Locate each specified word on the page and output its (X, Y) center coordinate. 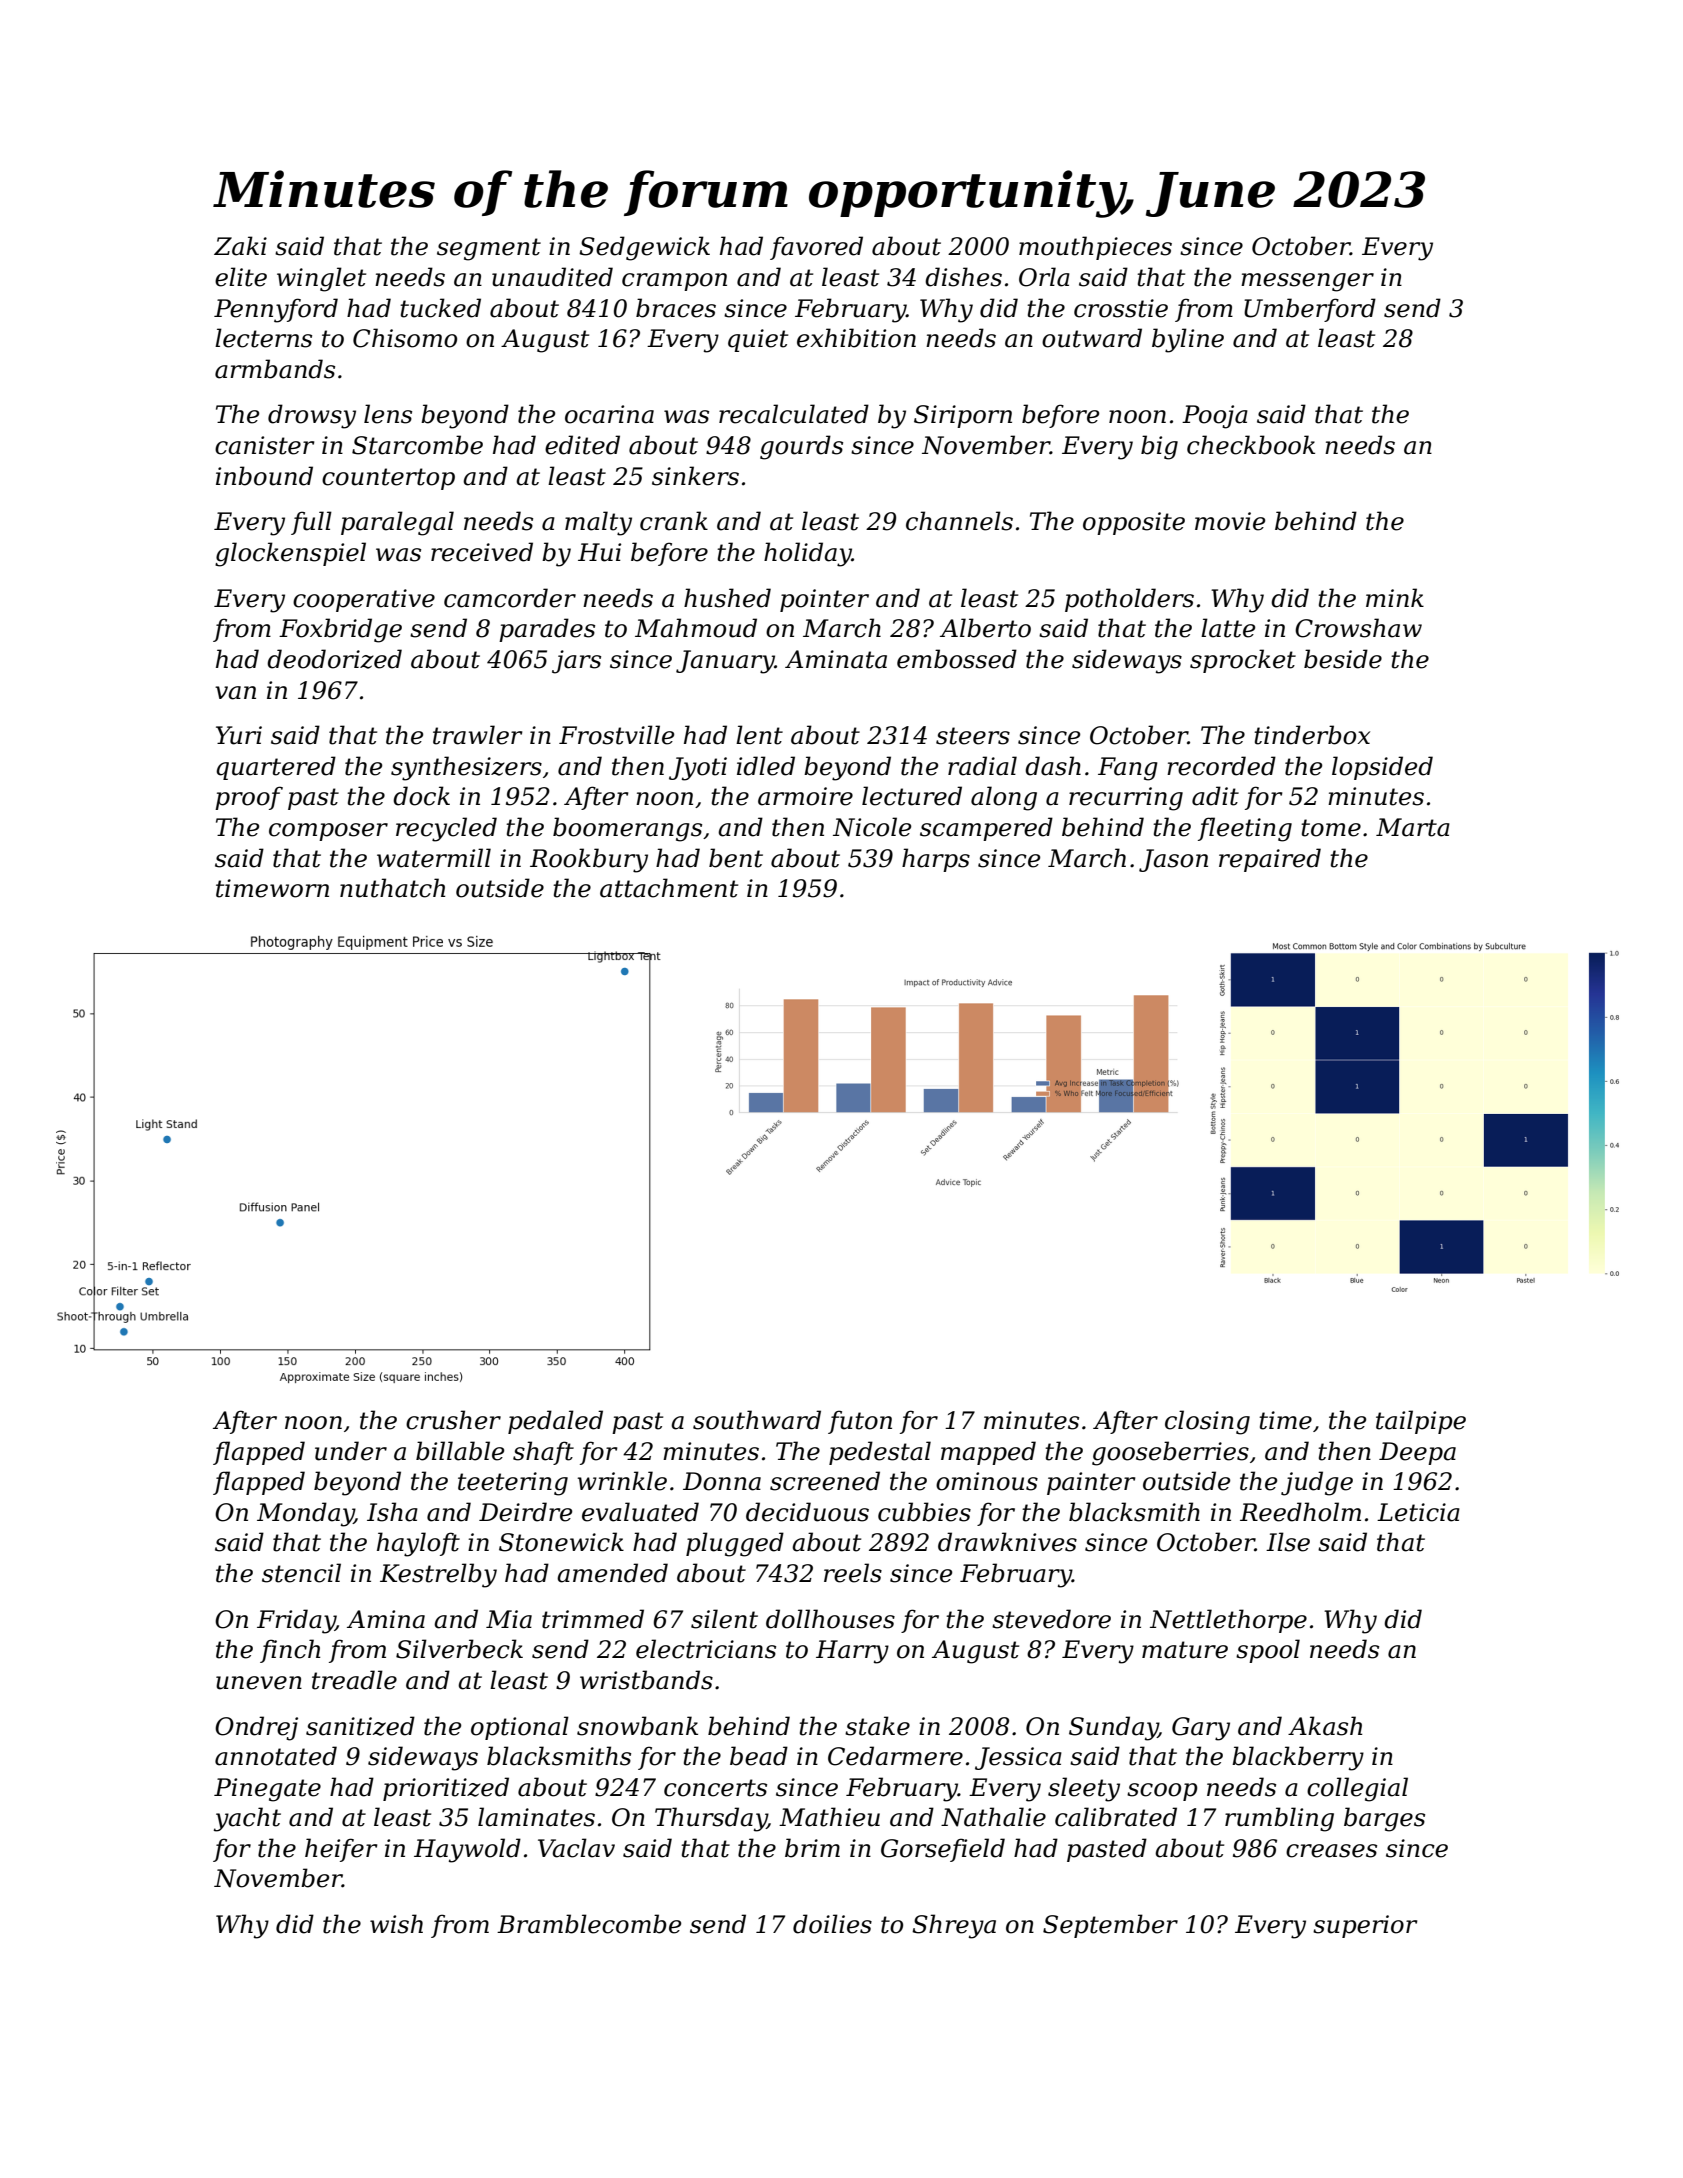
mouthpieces (1095, 248)
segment (489, 249)
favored (816, 248)
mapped (988, 1453)
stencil (301, 1573)
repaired (1270, 860)
